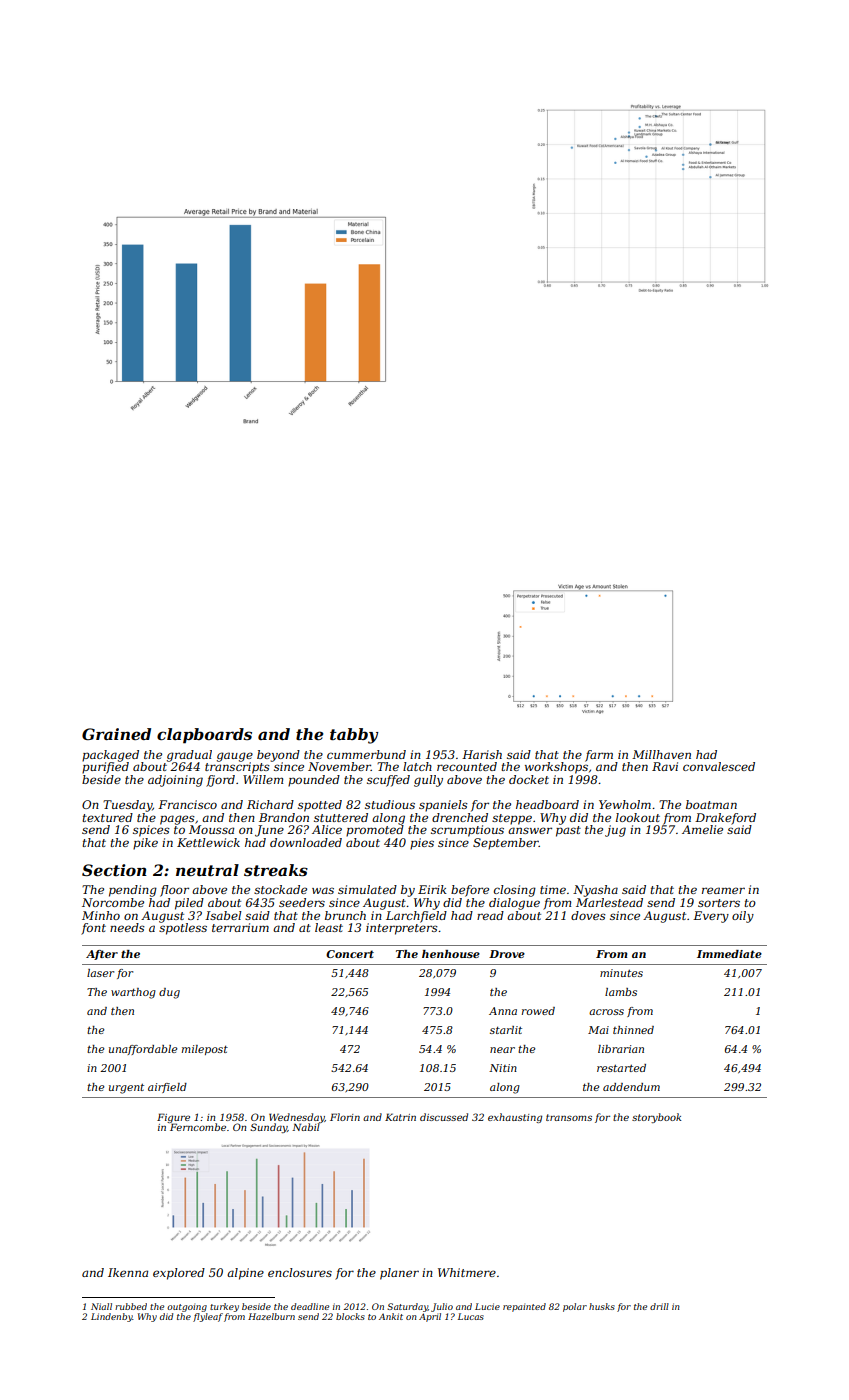 The width and height of the page is (849, 1400). I want to click on Lucas, so click(471, 1316).
